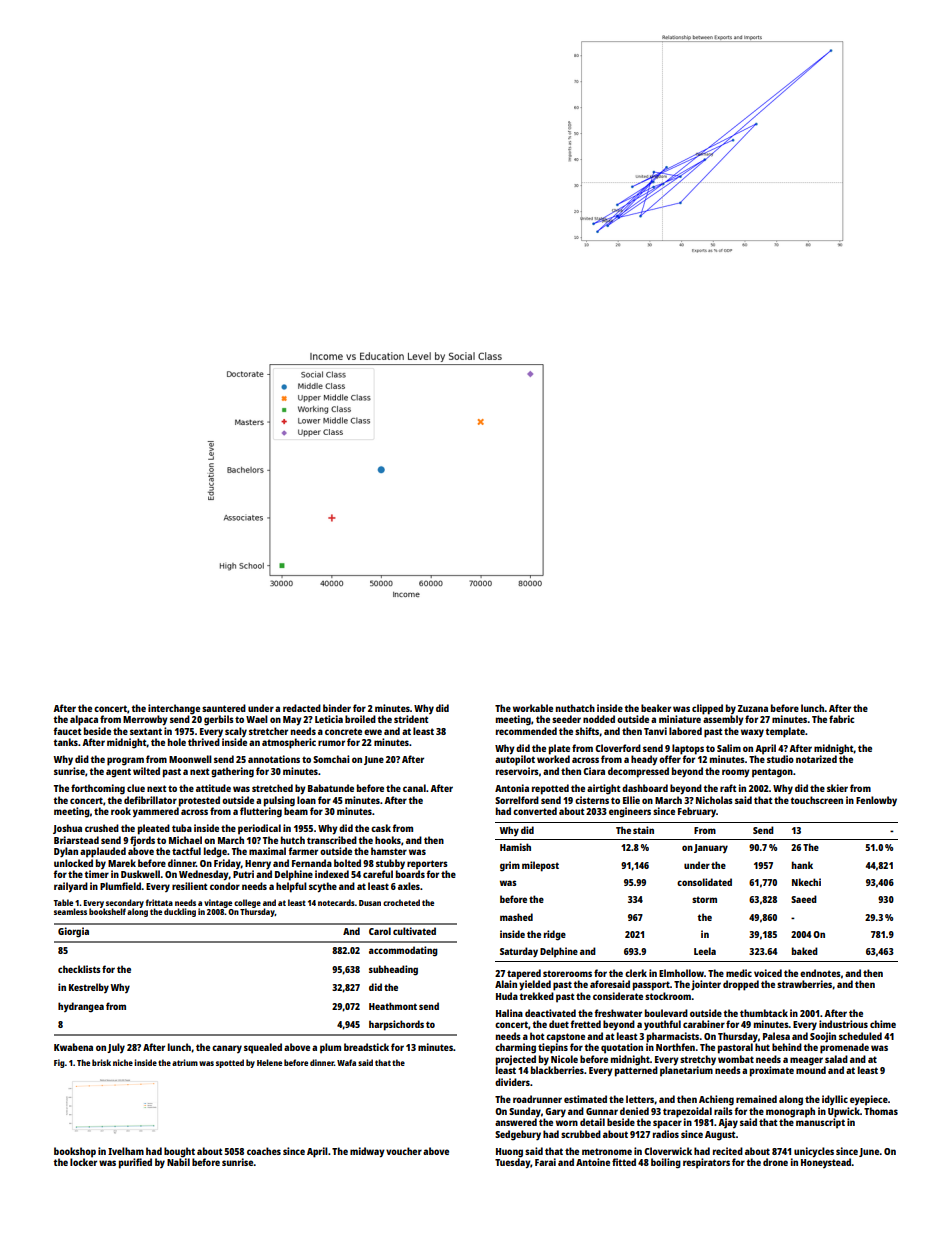 This image has height=1233, width=952. I want to click on beaker, so click(656, 708).
